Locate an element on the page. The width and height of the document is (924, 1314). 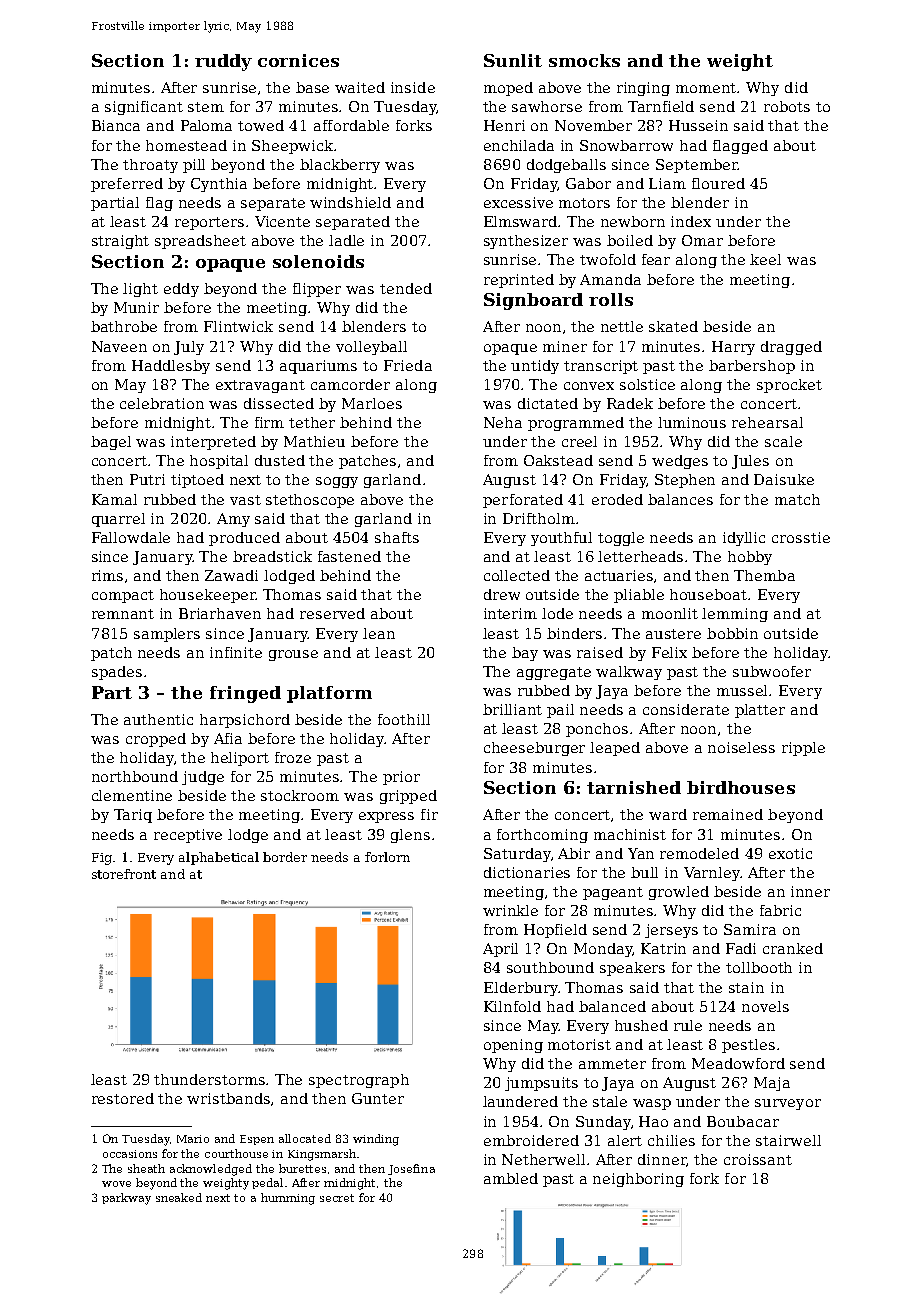
parkway is located at coordinates (126, 1199).
